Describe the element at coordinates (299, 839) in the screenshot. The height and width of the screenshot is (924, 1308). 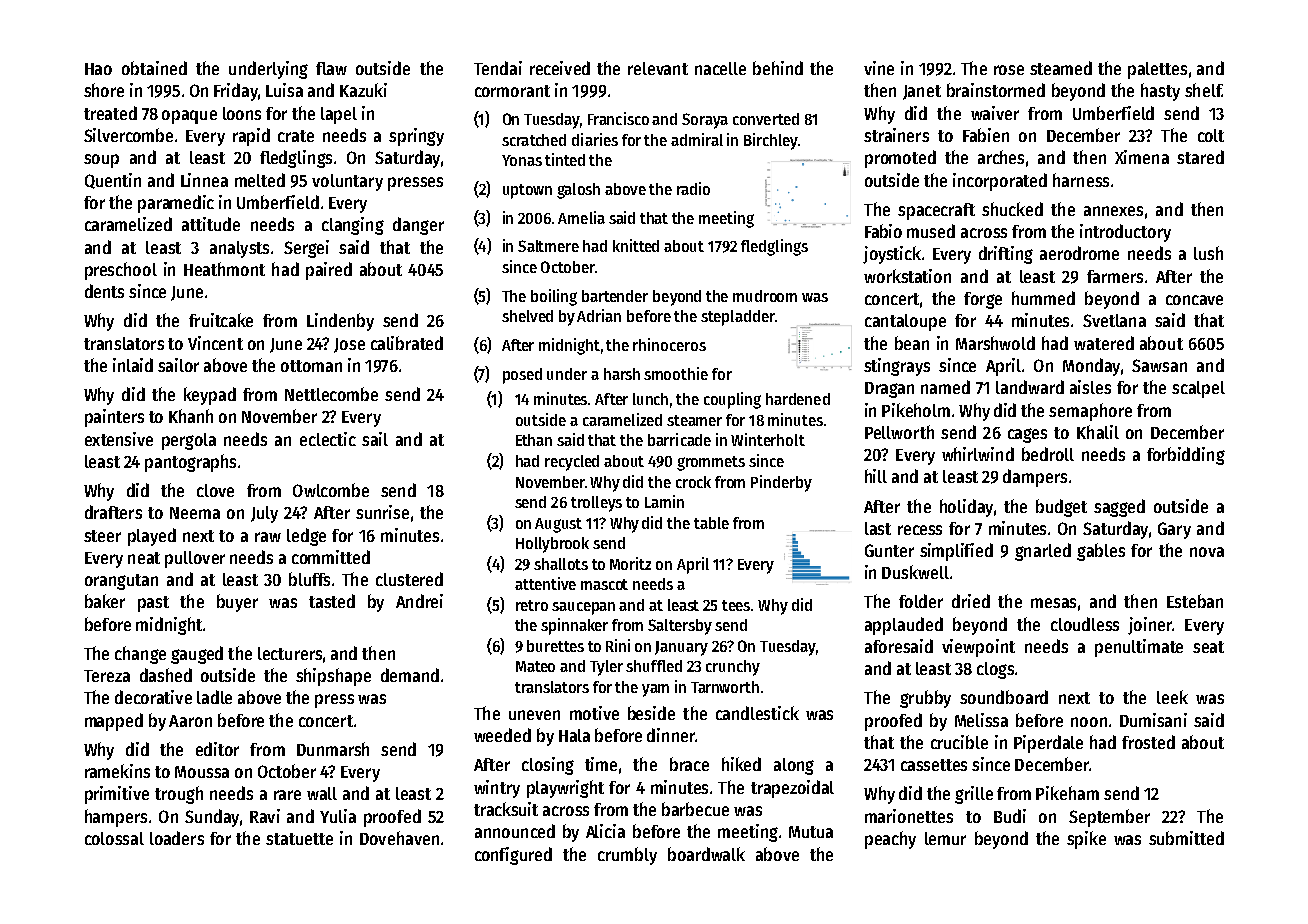
I see `statuette` at that location.
